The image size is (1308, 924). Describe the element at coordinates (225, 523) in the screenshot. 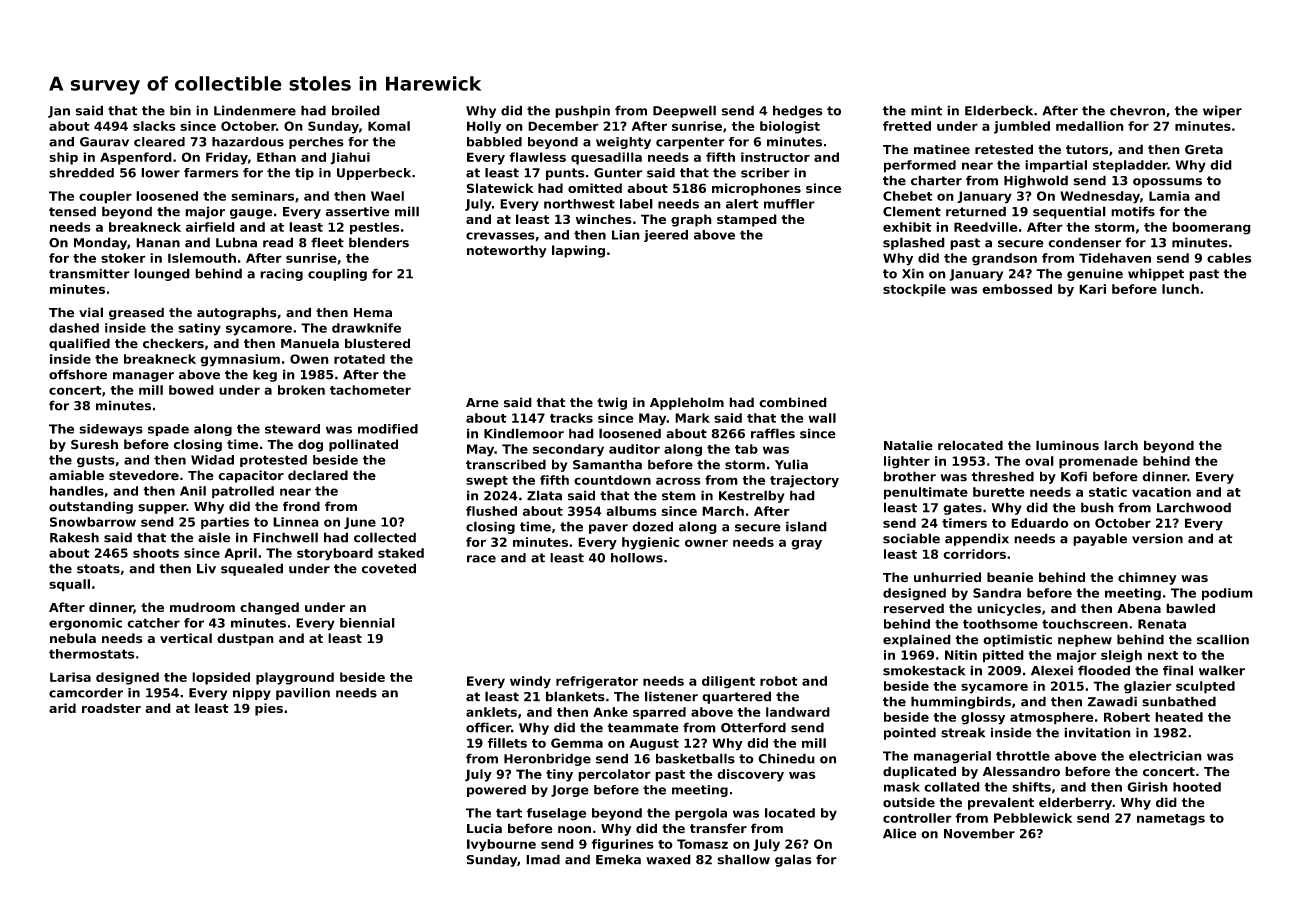

I see `parties` at that location.
